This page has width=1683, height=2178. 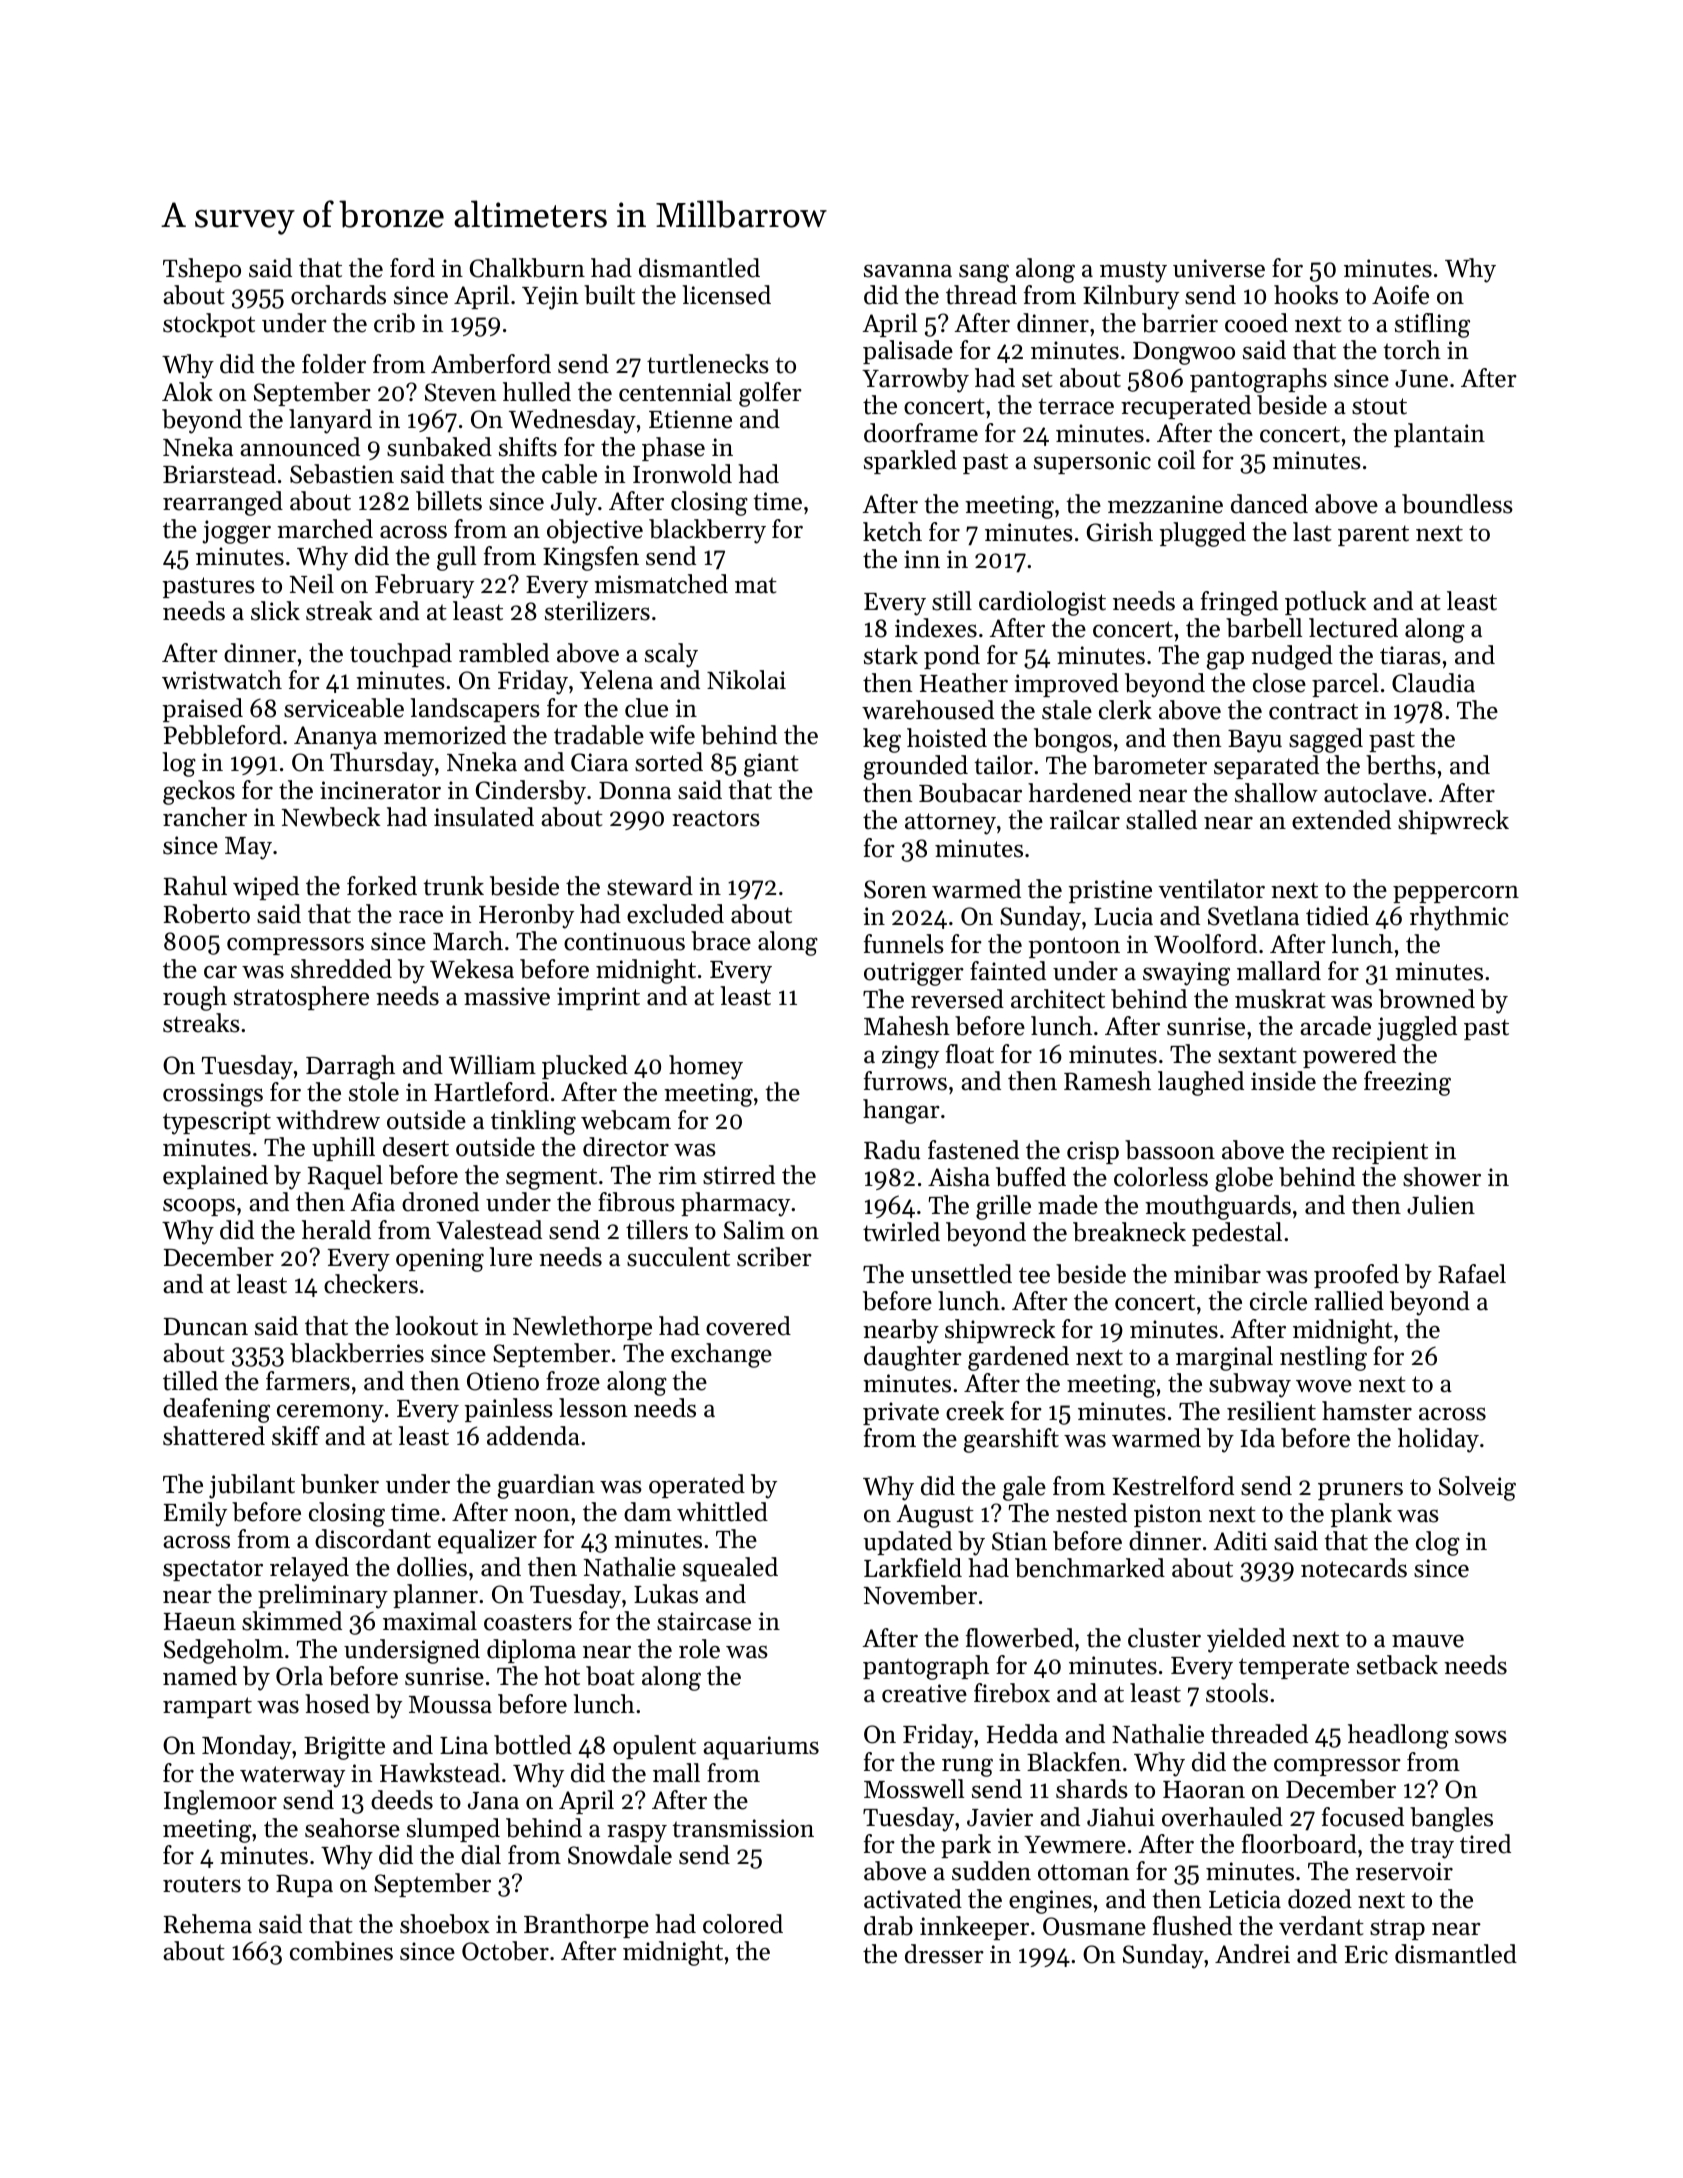 What do you see at coordinates (944, 1954) in the page?
I see `dresser` at bounding box center [944, 1954].
